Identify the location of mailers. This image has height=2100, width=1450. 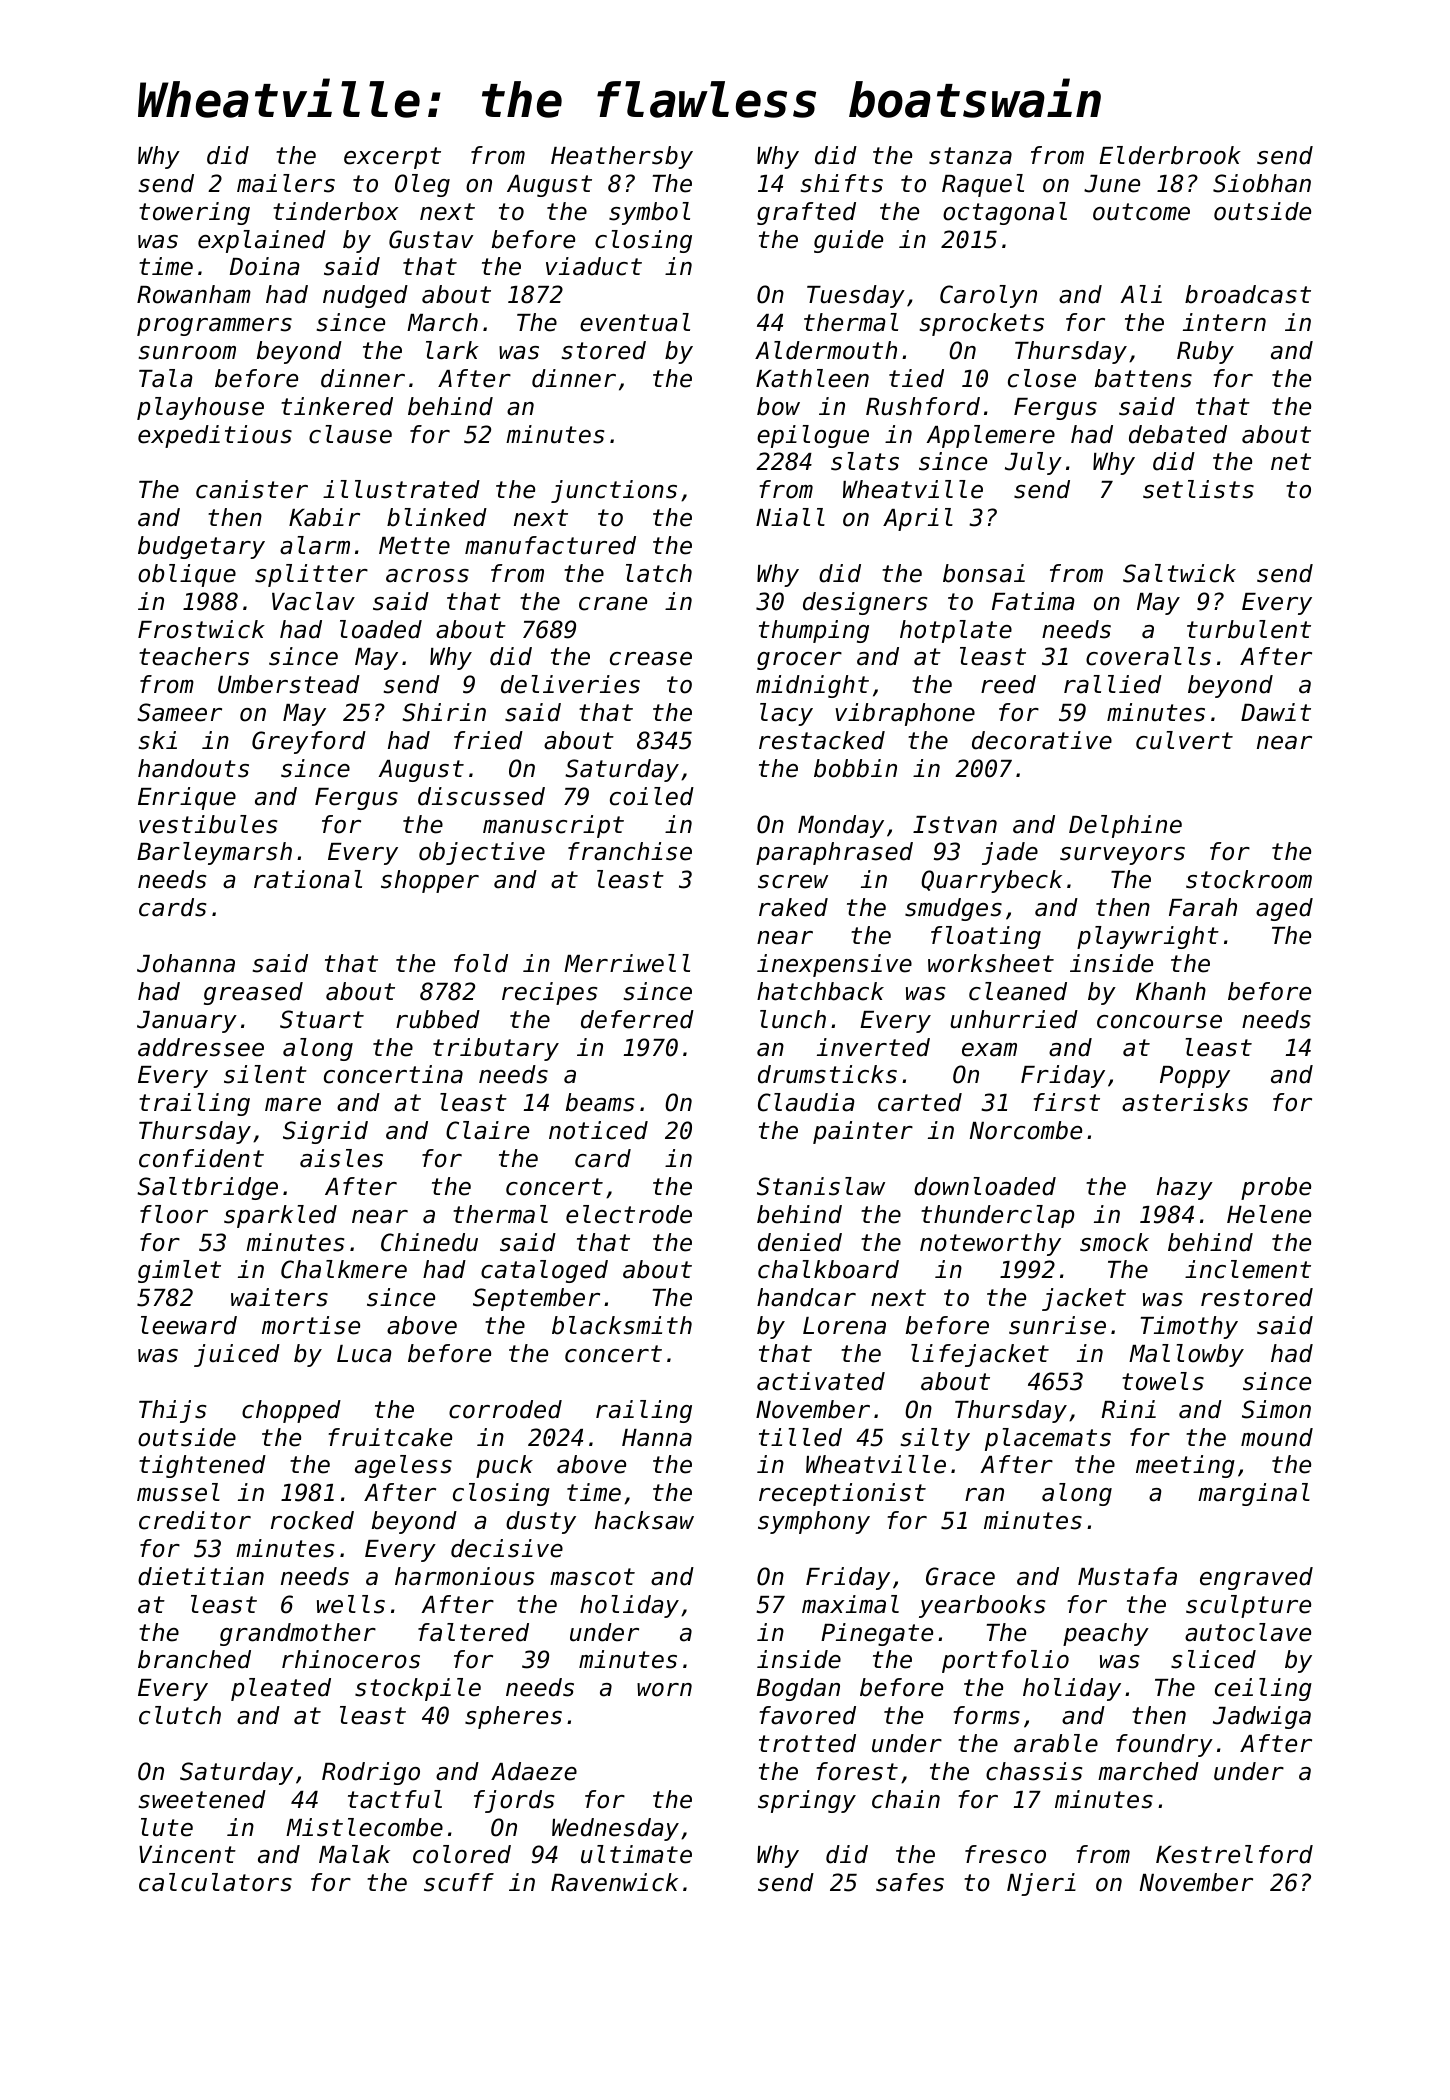
(286, 183).
